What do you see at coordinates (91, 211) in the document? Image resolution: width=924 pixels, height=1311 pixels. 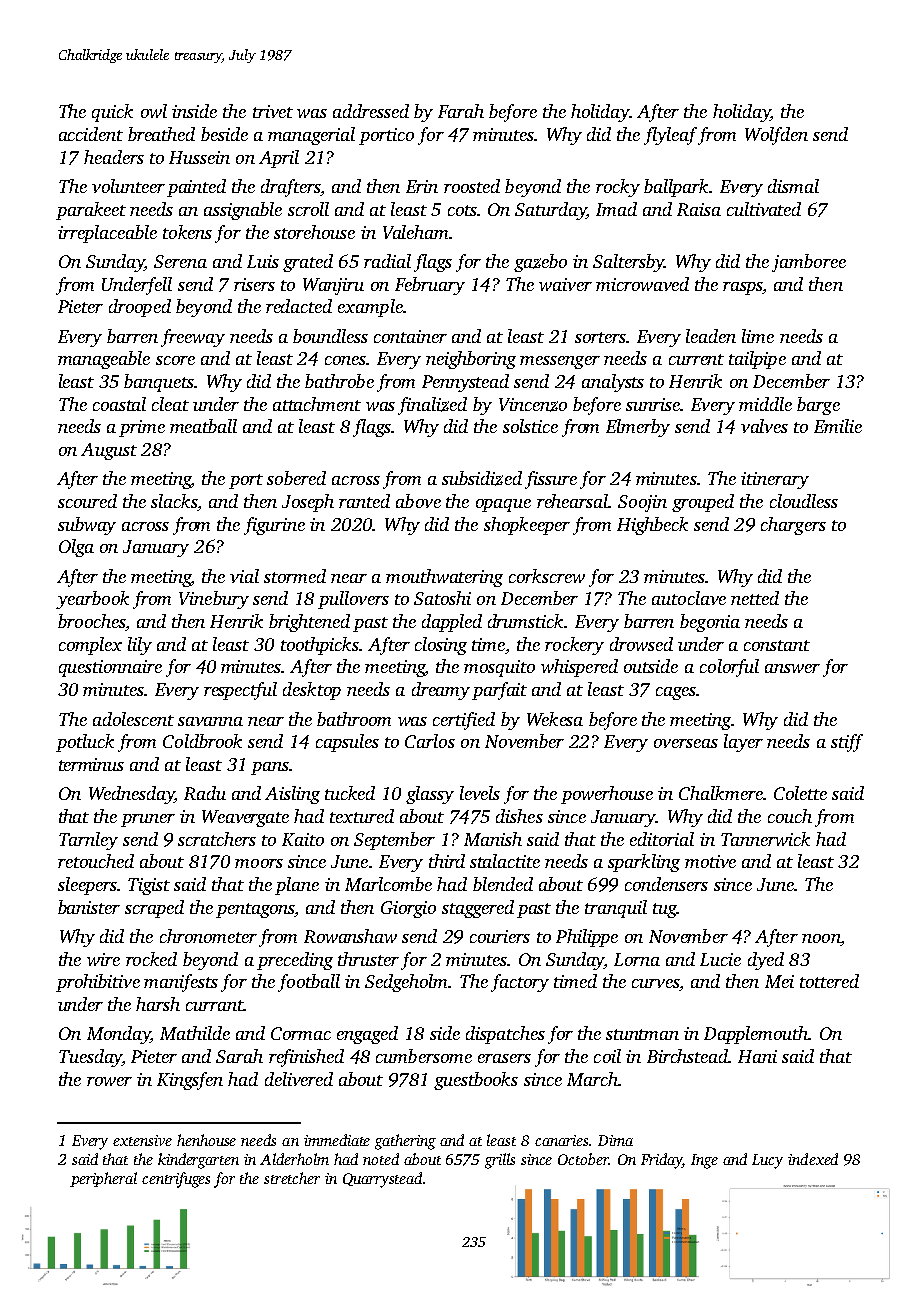 I see `parakeet` at bounding box center [91, 211].
